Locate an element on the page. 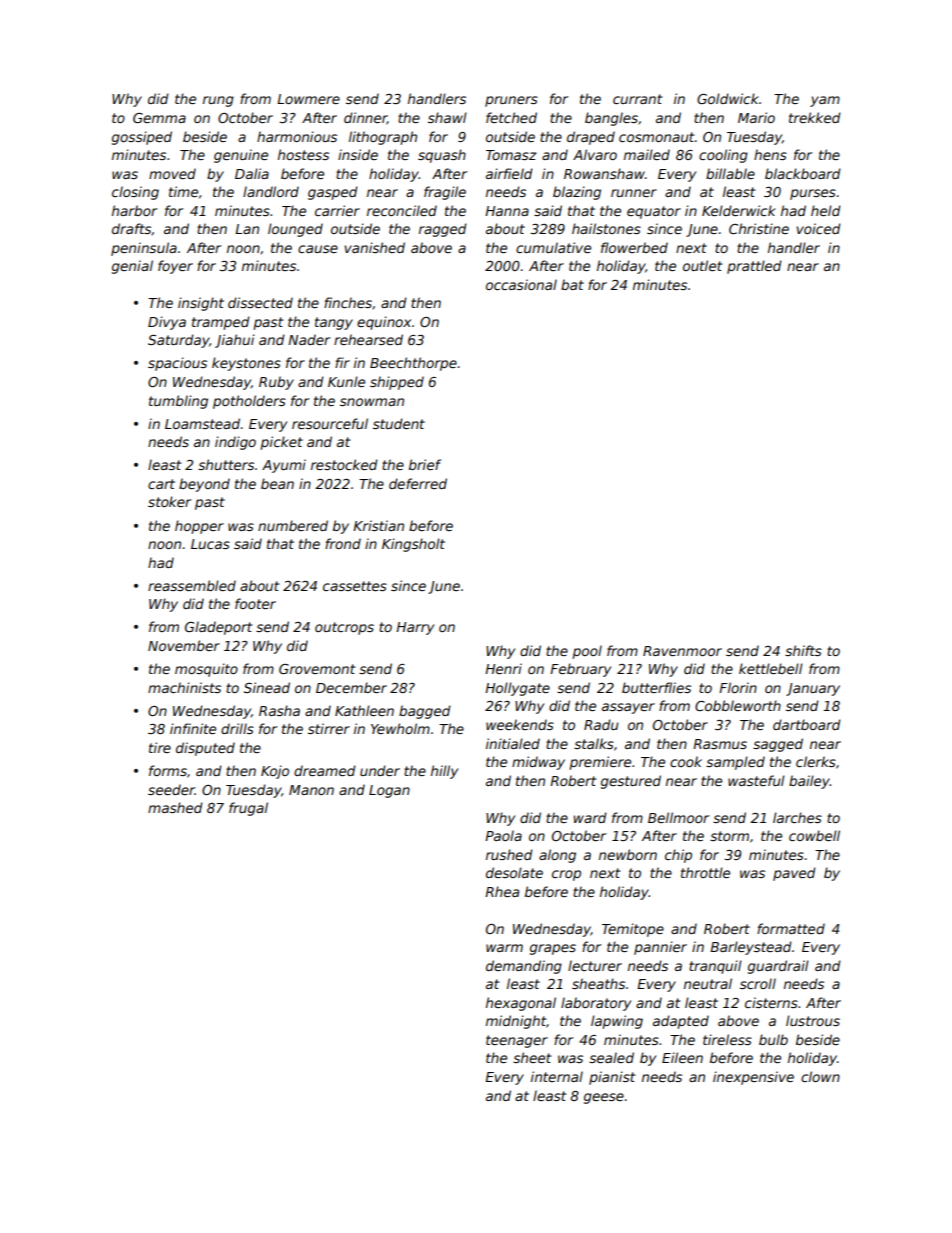  pruners is located at coordinates (511, 101).
